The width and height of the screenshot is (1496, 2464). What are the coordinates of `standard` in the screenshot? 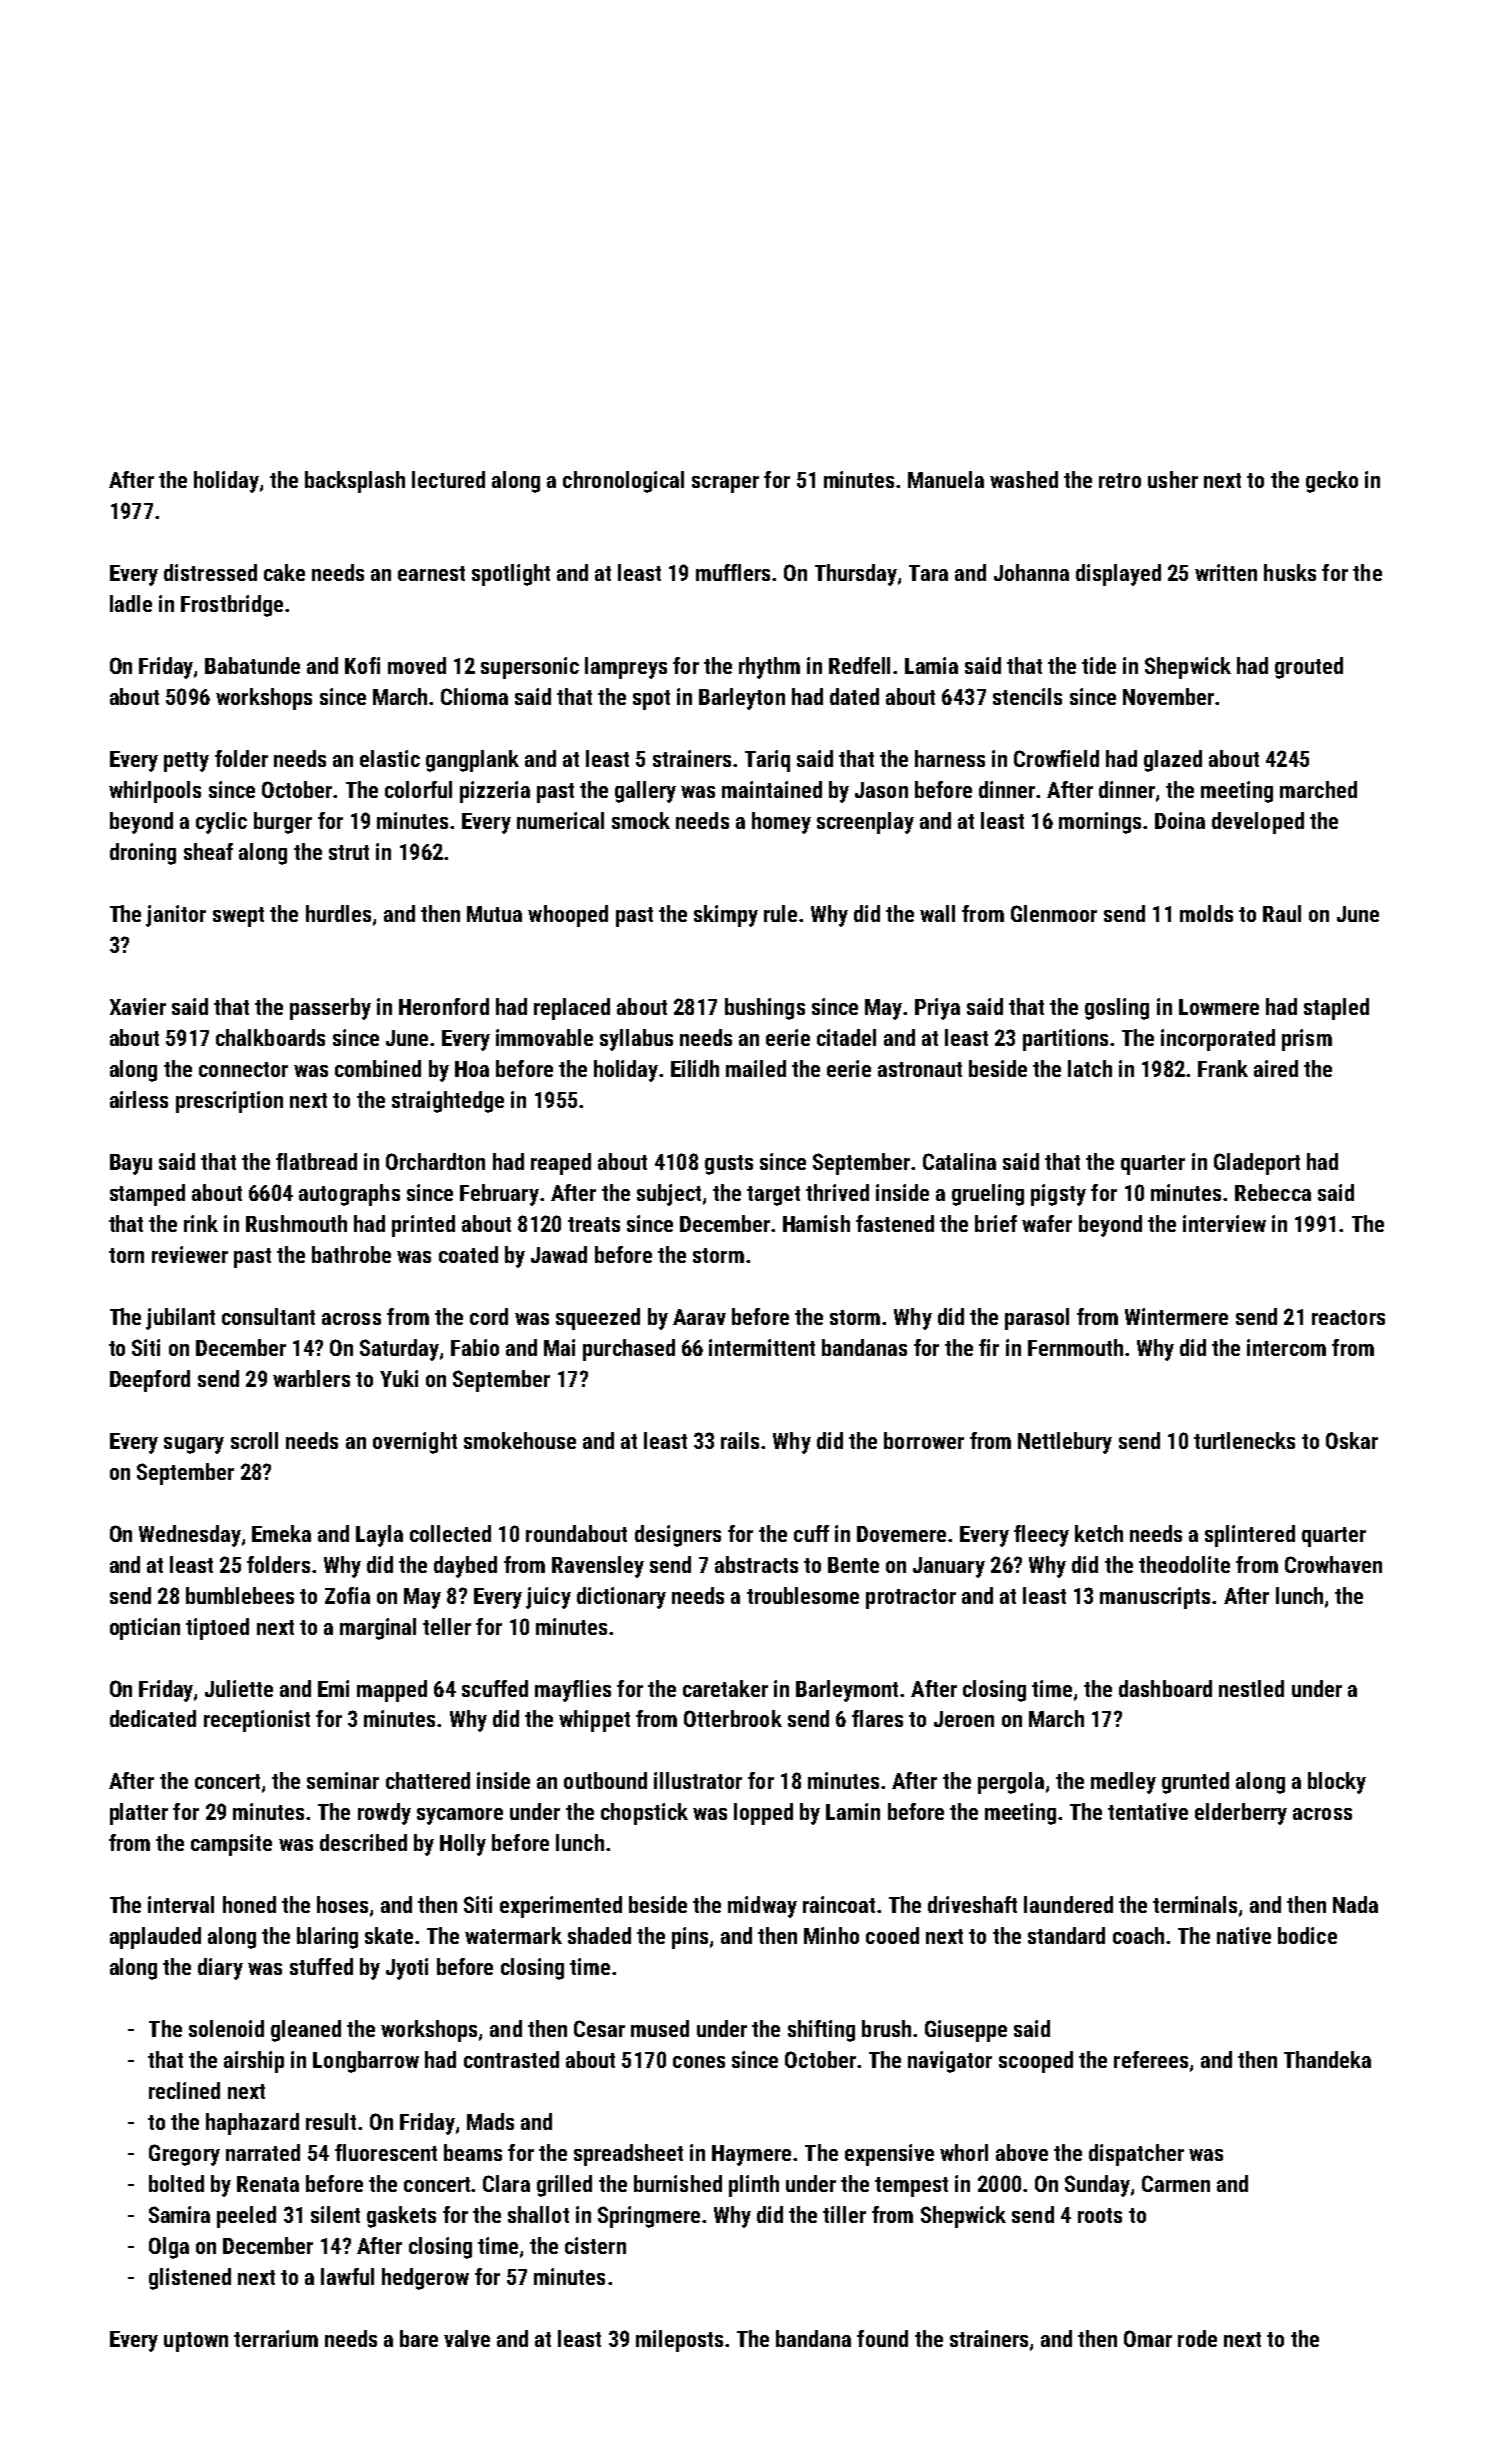 It's located at (1066, 1935).
